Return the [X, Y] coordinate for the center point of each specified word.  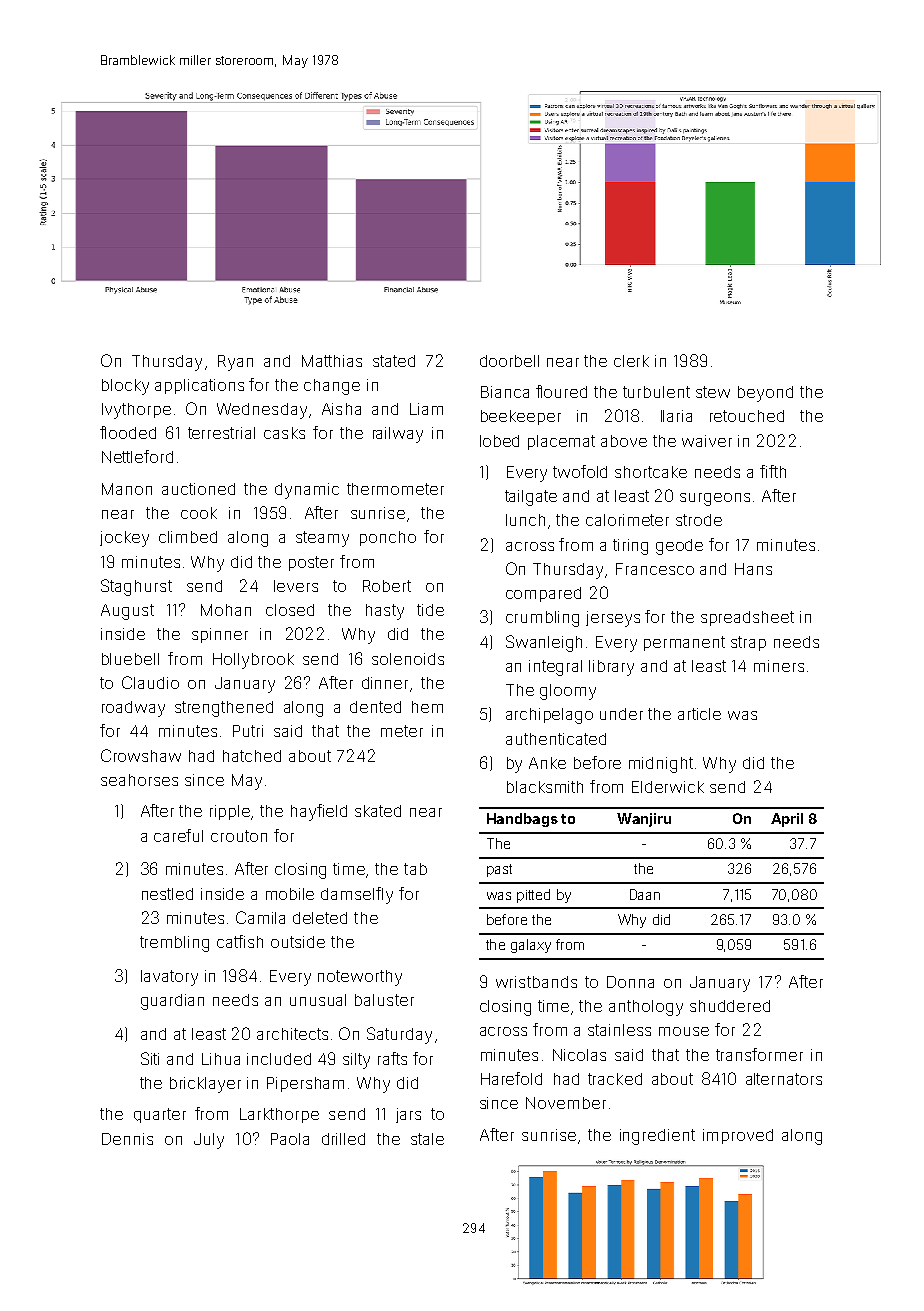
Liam [426, 409]
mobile [290, 894]
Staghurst [136, 587]
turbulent [656, 392]
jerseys [613, 619]
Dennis [127, 1139]
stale [427, 1139]
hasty [385, 612]
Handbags [522, 820]
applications [199, 386]
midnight [661, 765]
